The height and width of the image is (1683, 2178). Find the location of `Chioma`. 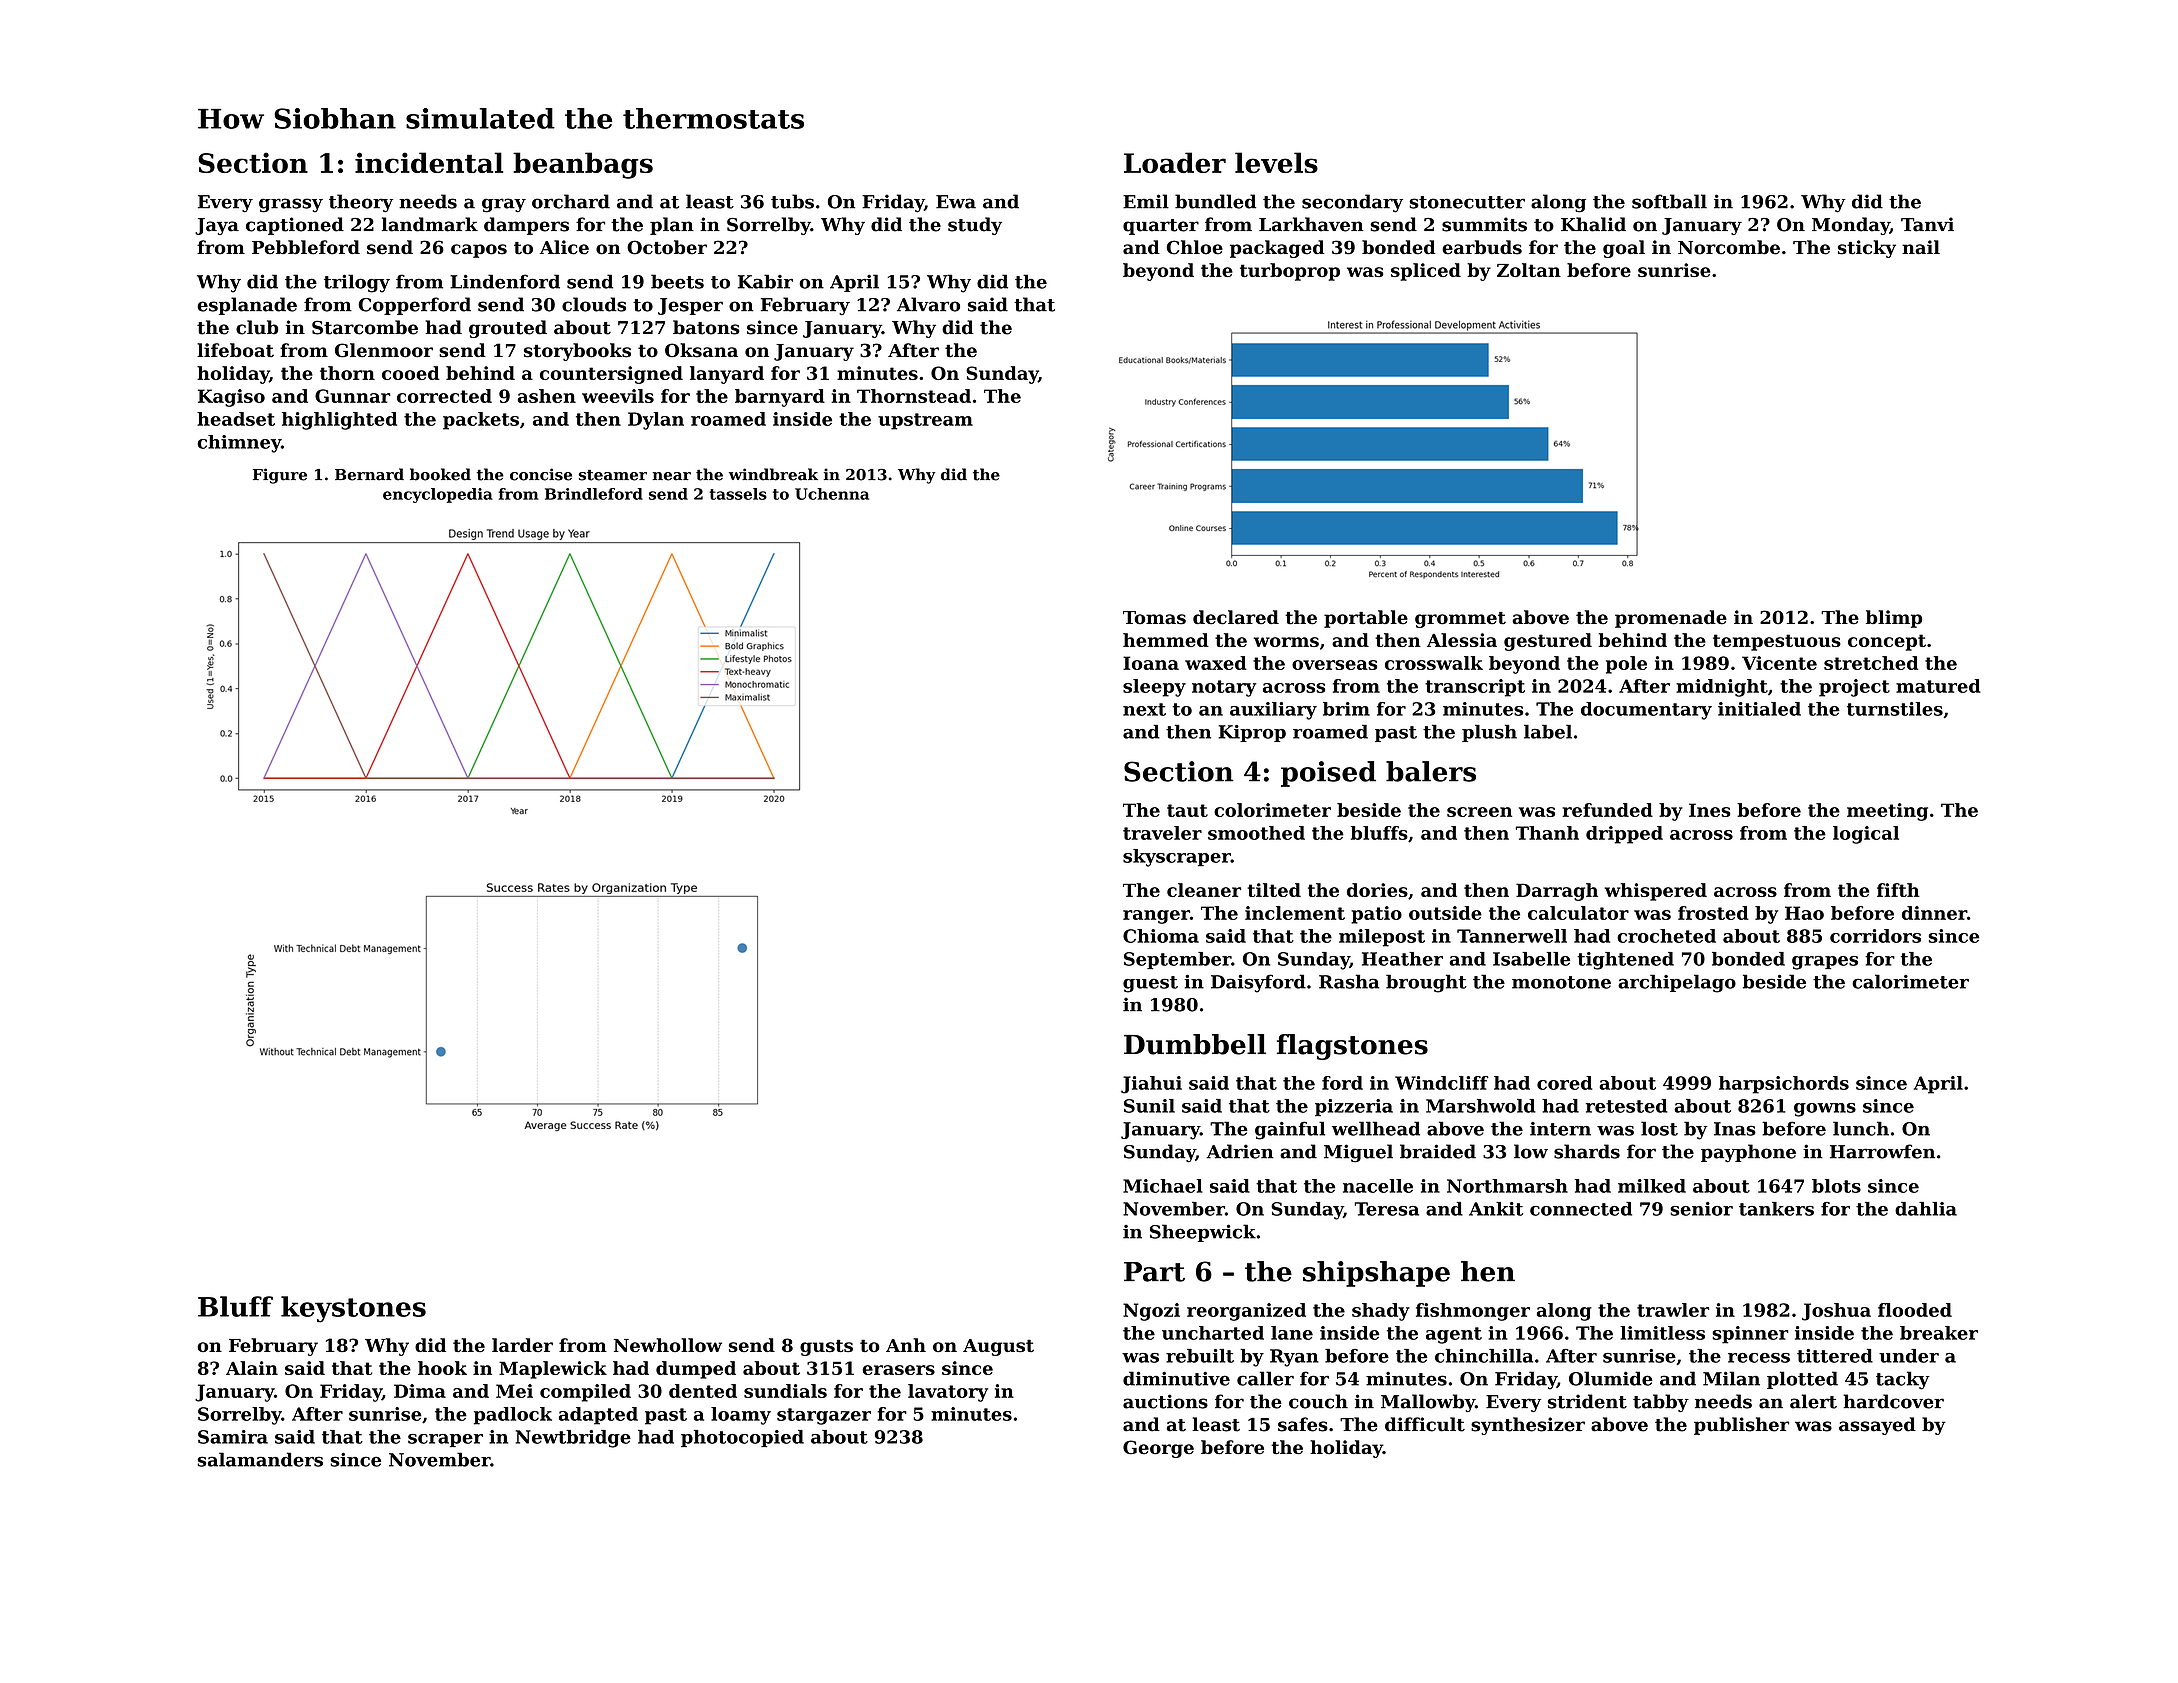

Chioma is located at coordinates (1161, 936).
